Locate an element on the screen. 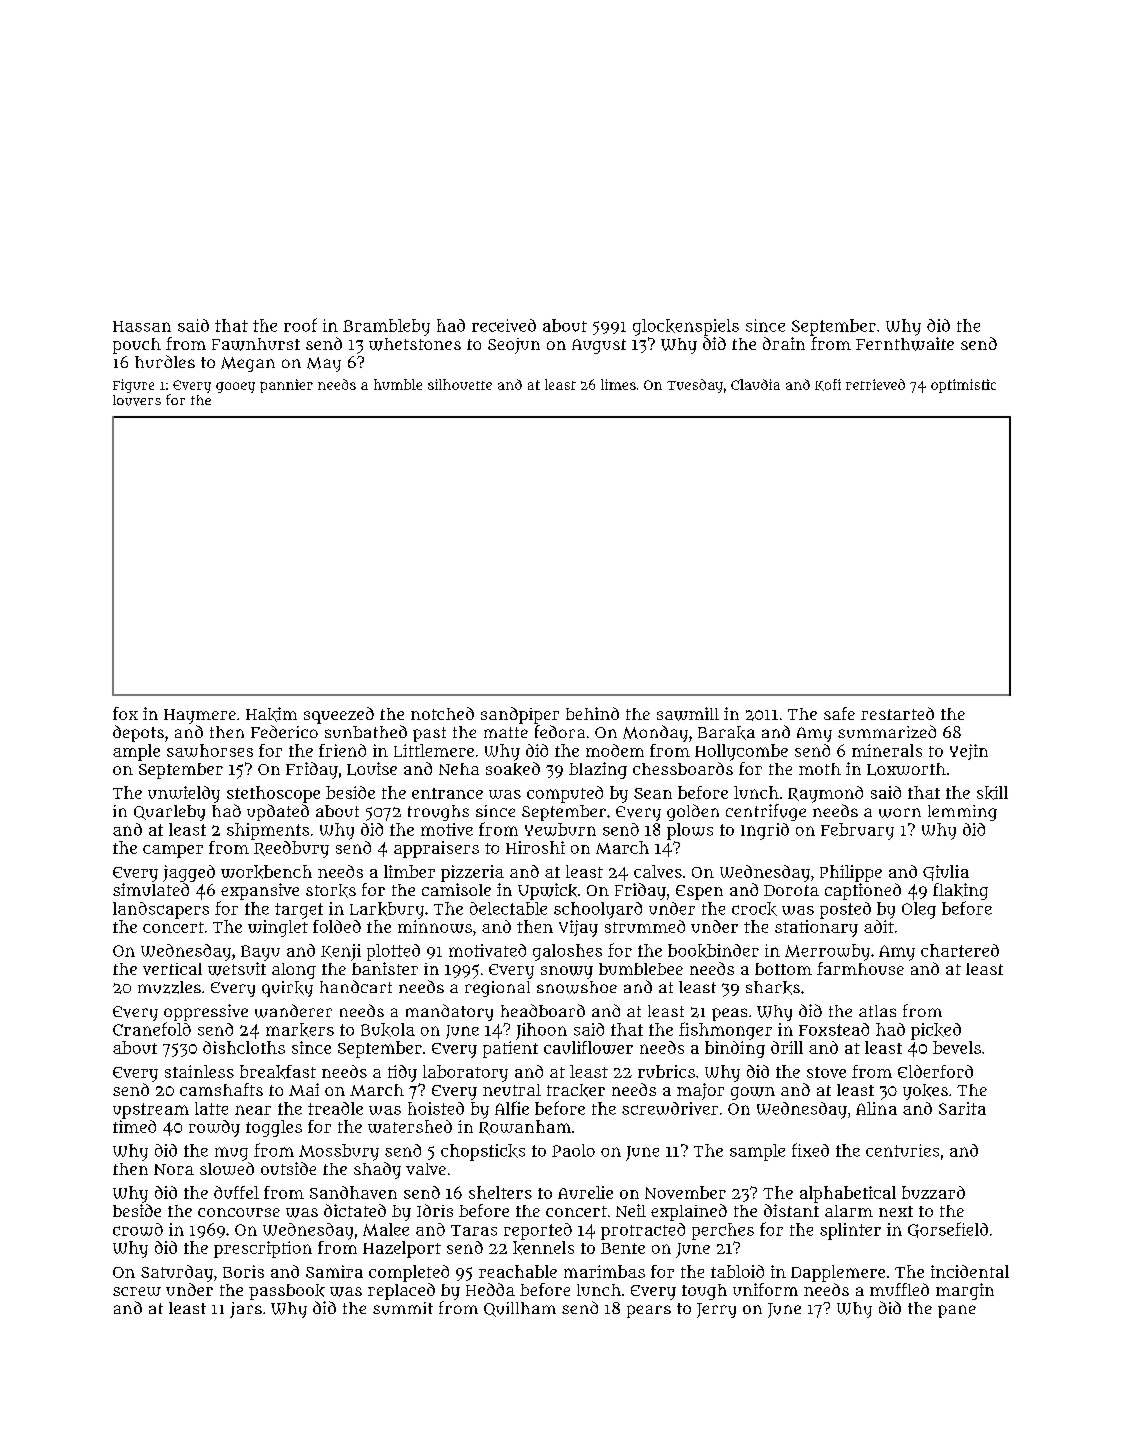  pannier is located at coordinates (286, 386).
